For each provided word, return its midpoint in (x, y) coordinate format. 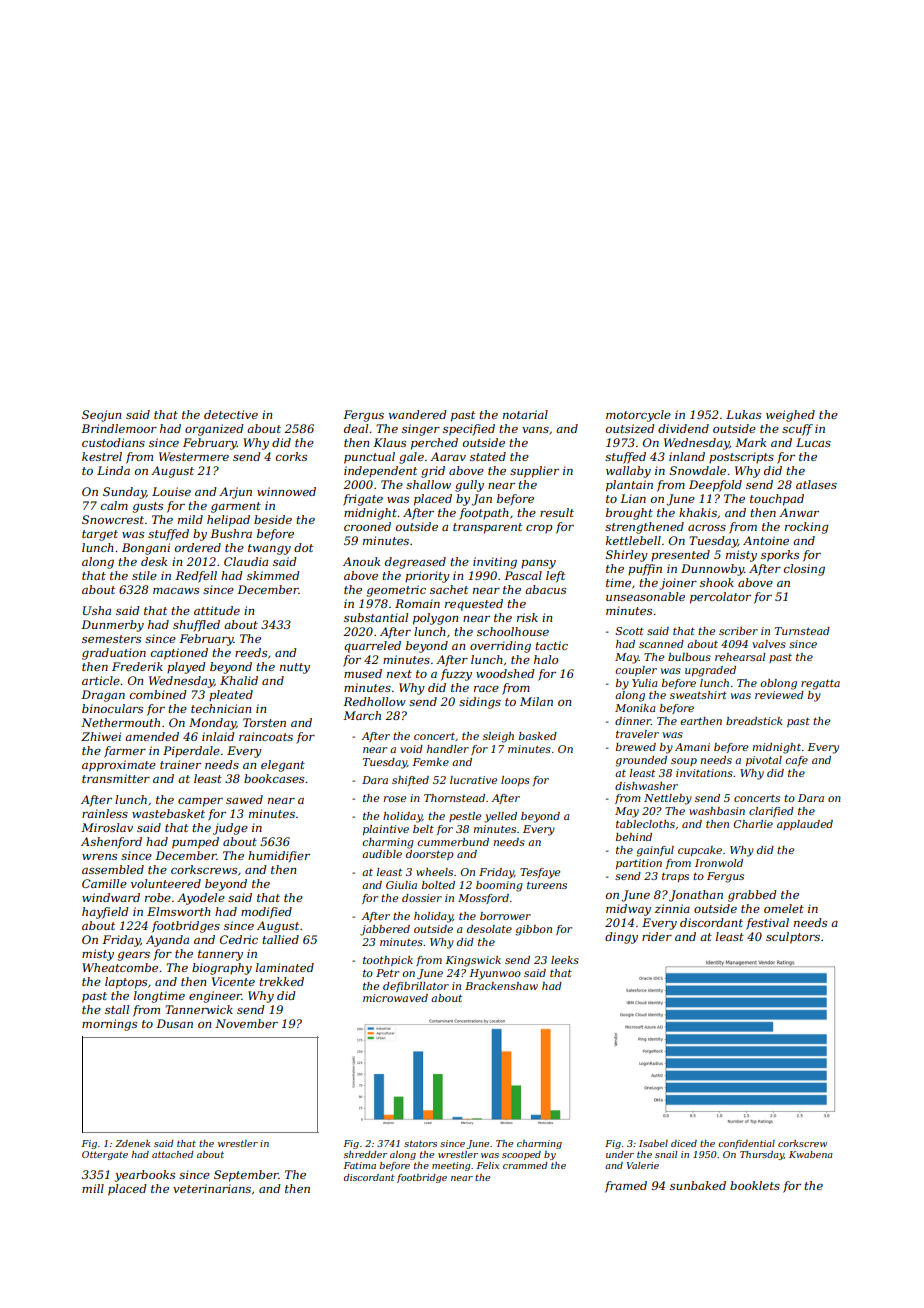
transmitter (116, 778)
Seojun (101, 416)
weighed (790, 416)
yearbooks (145, 1176)
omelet (784, 908)
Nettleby (668, 799)
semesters (111, 639)
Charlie (753, 824)
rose (395, 799)
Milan (536, 701)
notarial (525, 414)
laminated (285, 967)
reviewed (779, 695)
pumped (195, 843)
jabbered (385, 930)
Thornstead (454, 798)
